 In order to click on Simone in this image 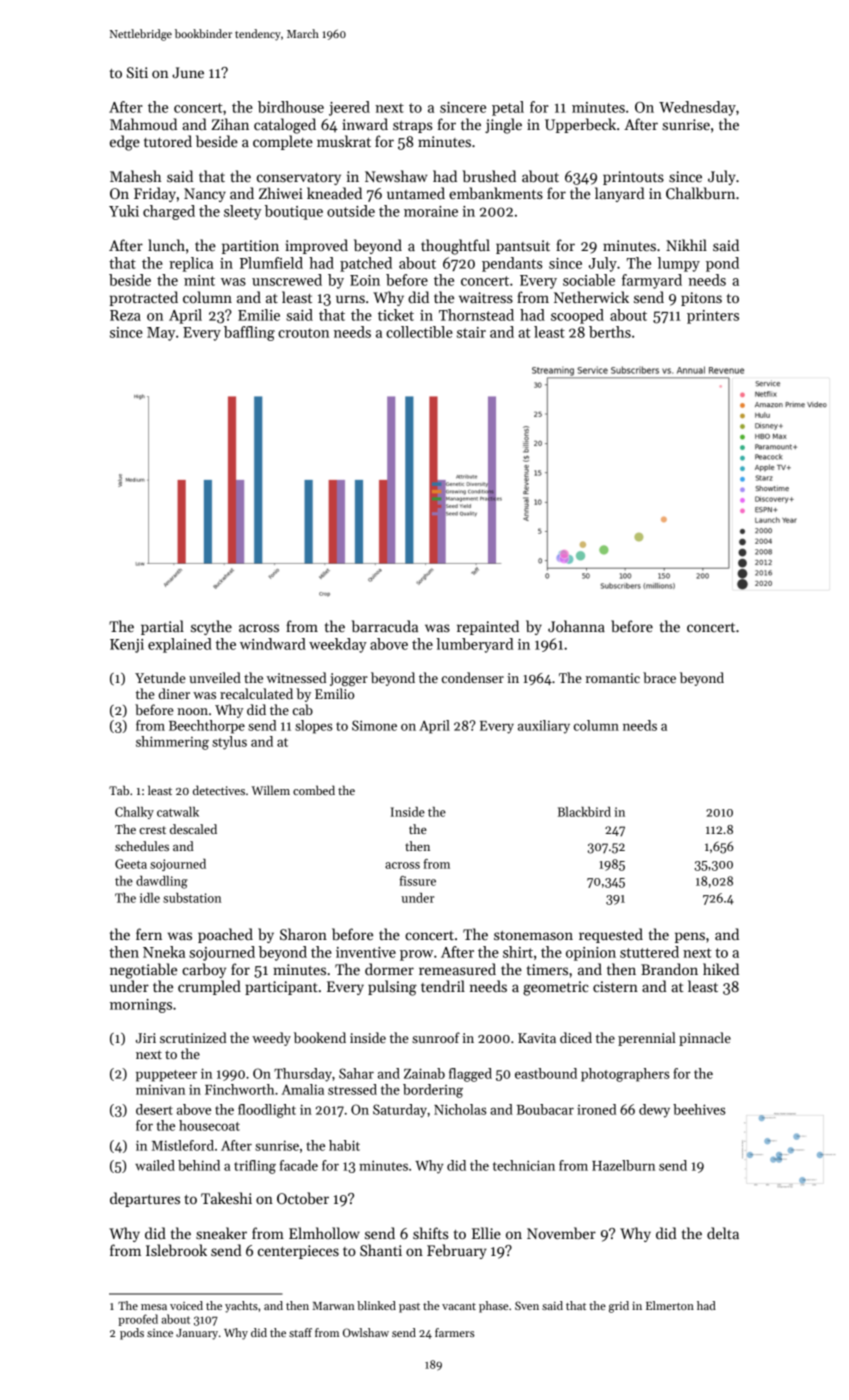, I will do `click(374, 725)`.
